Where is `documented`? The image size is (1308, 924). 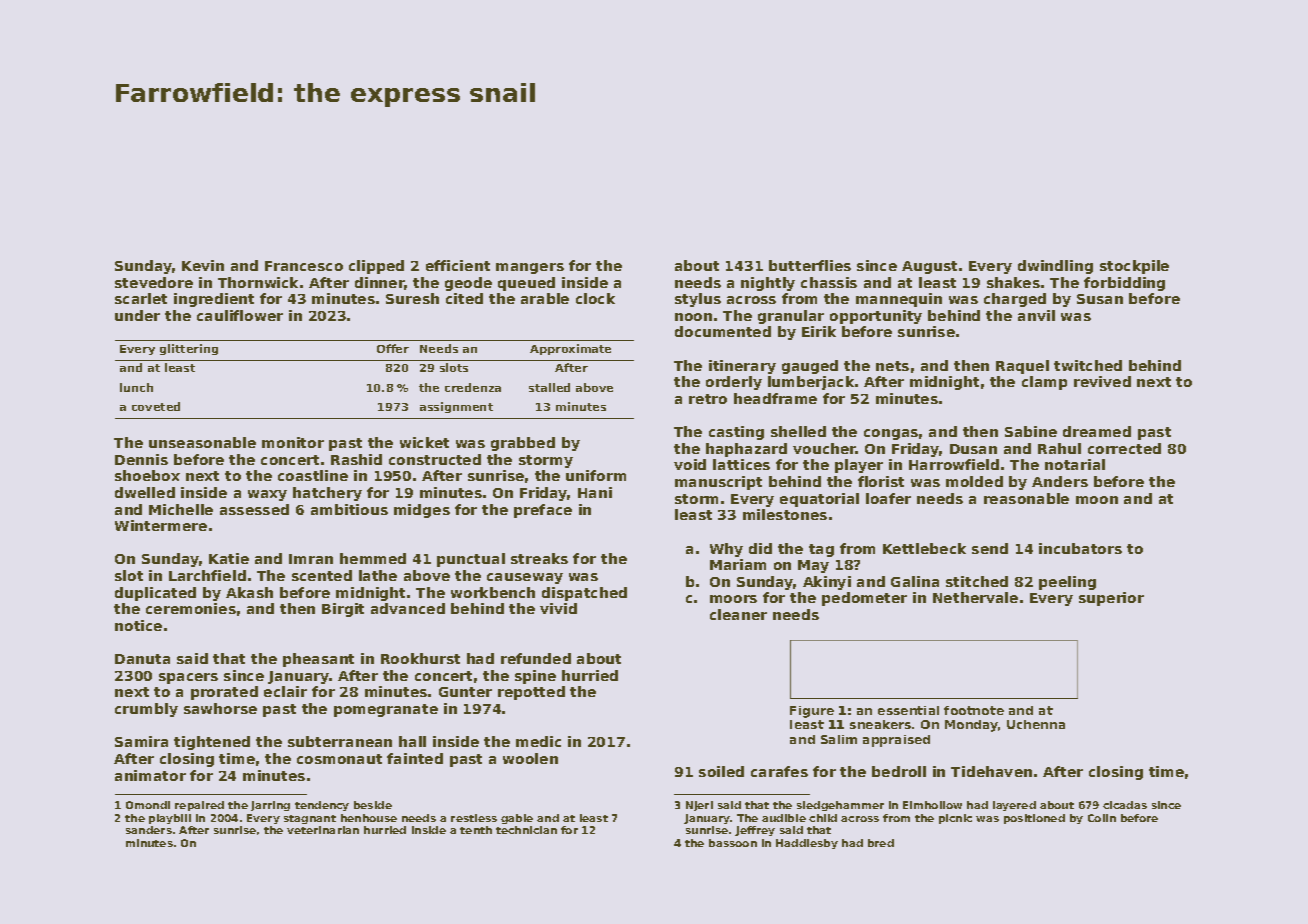
documented is located at coordinates (723, 331).
